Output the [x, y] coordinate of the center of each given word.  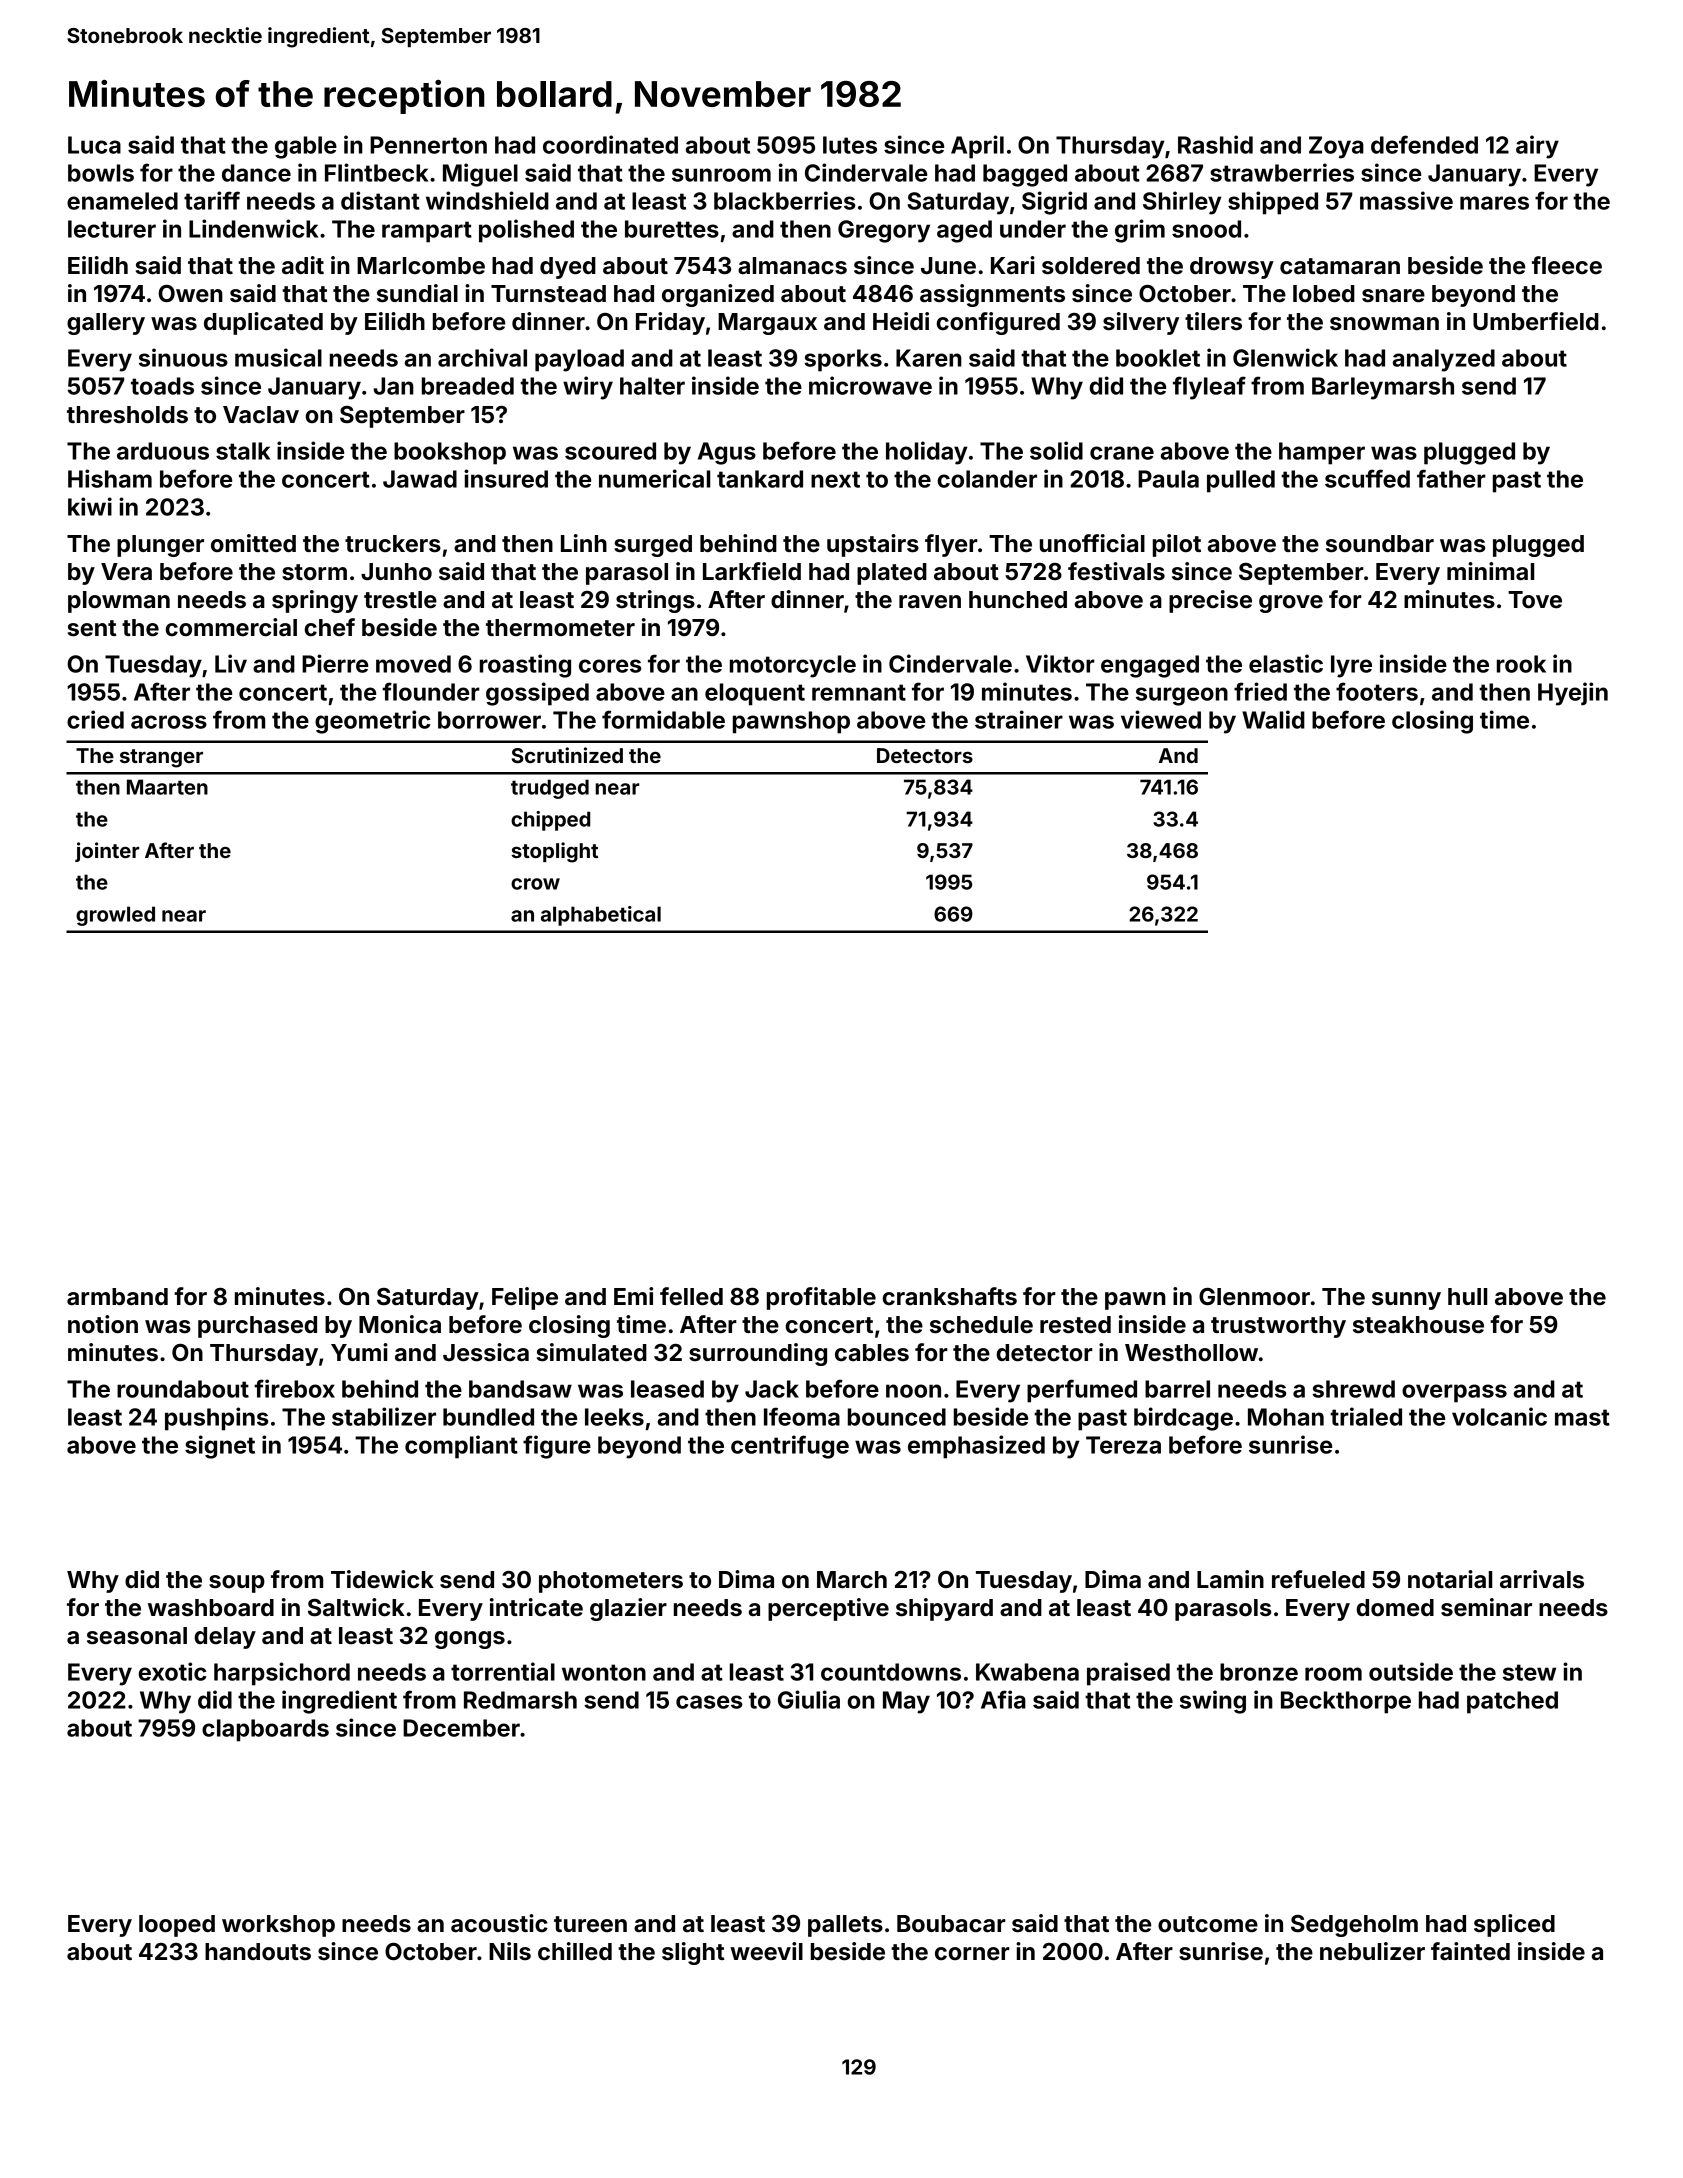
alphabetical [601, 916]
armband [117, 1297]
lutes [850, 145]
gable [306, 147]
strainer [1019, 719]
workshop [278, 1926]
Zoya [1336, 147]
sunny [1406, 1301]
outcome [1208, 1924]
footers [1377, 691]
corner [972, 1954]
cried [95, 719]
